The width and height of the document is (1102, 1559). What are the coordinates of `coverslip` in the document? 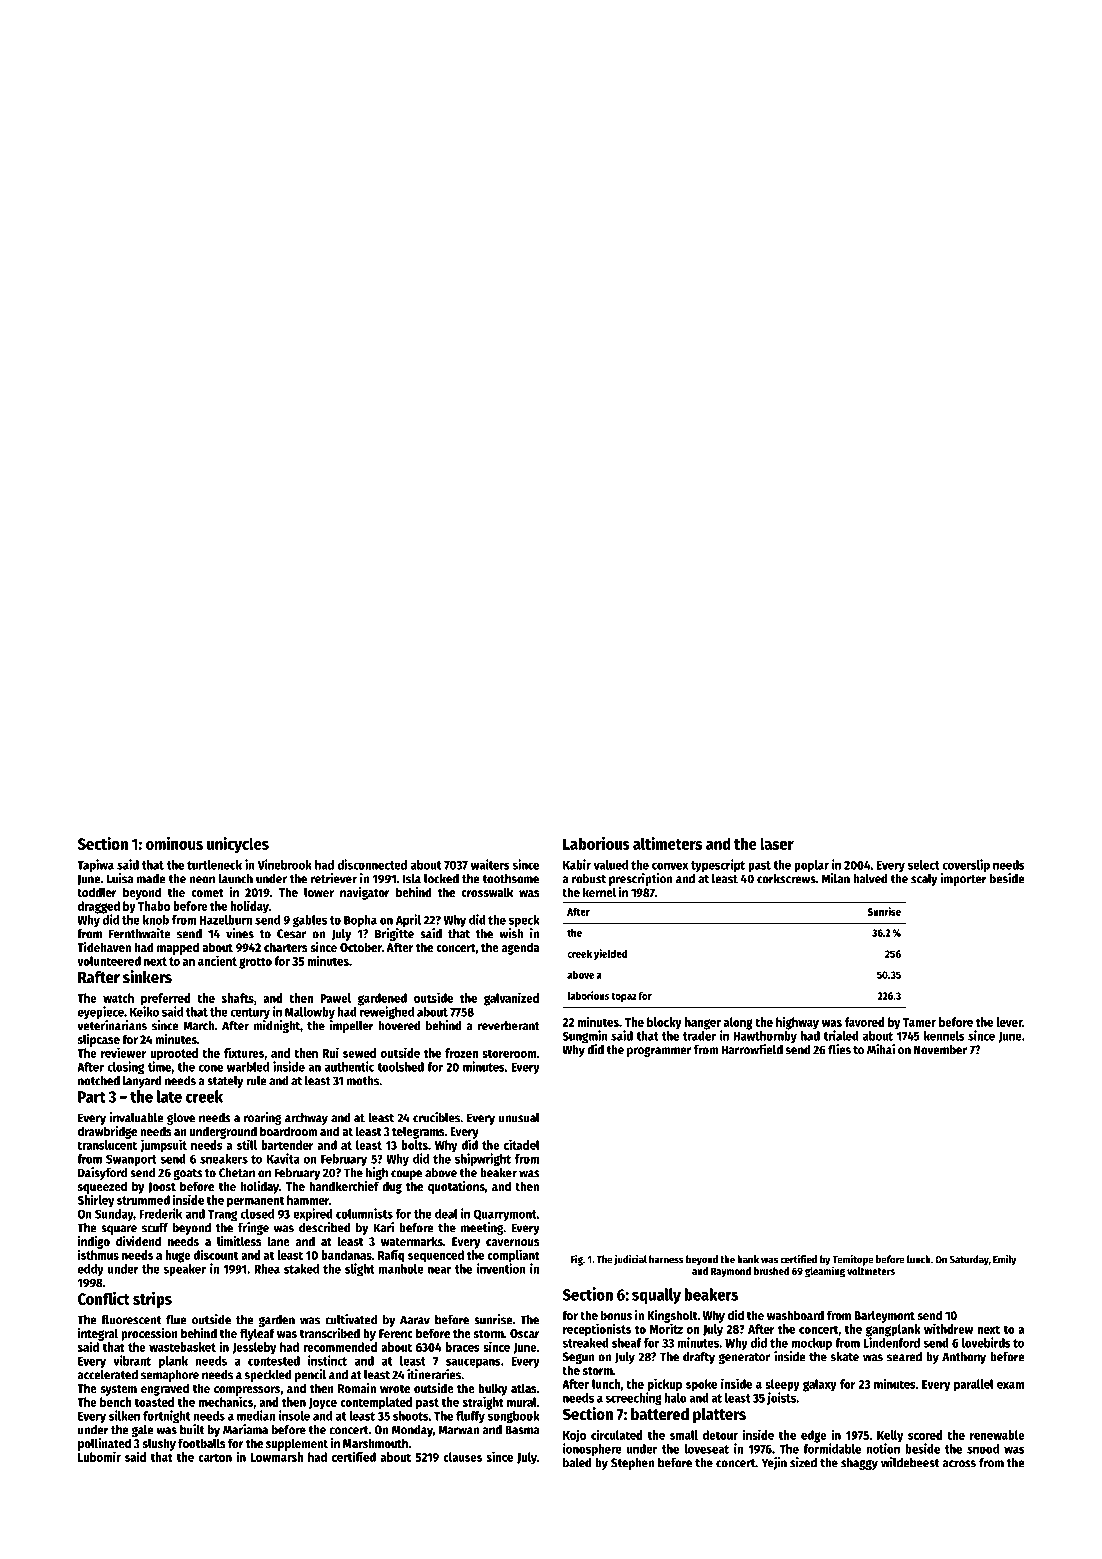 It's located at (966, 865).
